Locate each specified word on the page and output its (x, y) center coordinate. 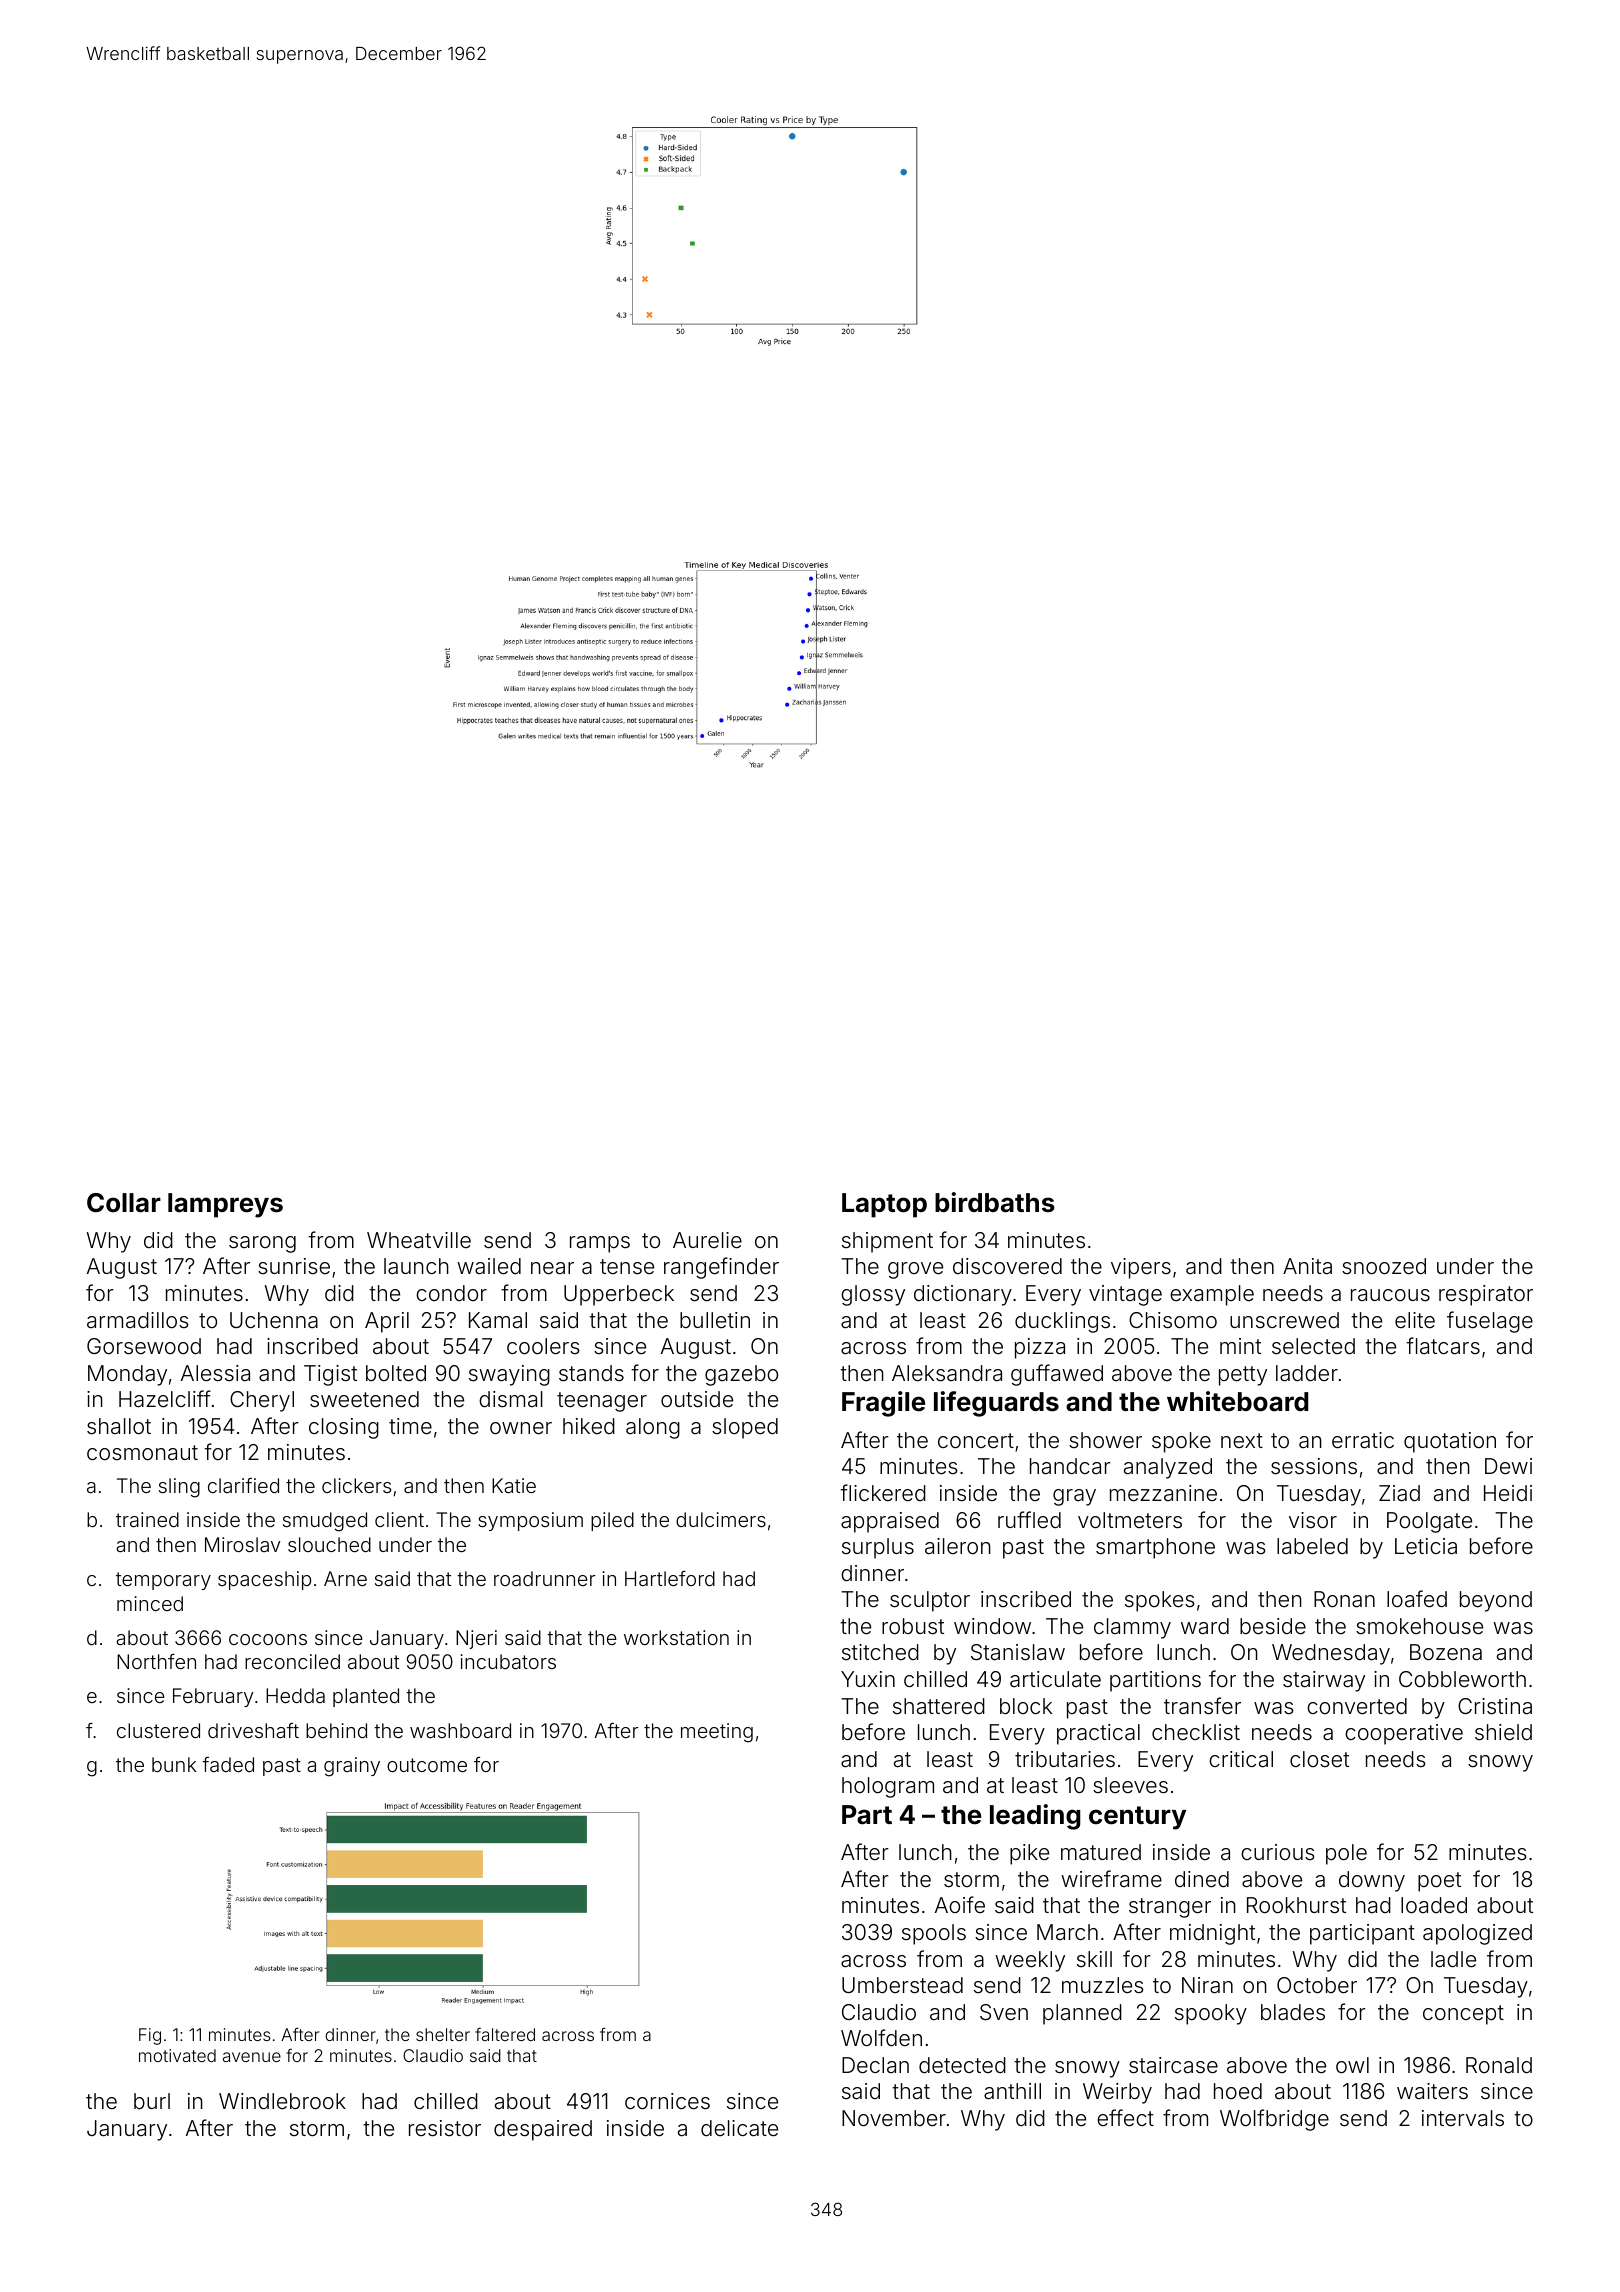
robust (913, 1626)
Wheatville (419, 1240)
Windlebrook (282, 2101)
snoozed (1384, 1266)
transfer (1202, 1706)
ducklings (1062, 1322)
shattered (939, 1706)
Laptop (884, 1205)
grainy (352, 1767)
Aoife (960, 1904)
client (399, 1519)
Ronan (1344, 1599)
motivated (177, 2055)
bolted (396, 1373)
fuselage (1490, 1322)
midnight (1212, 1934)
